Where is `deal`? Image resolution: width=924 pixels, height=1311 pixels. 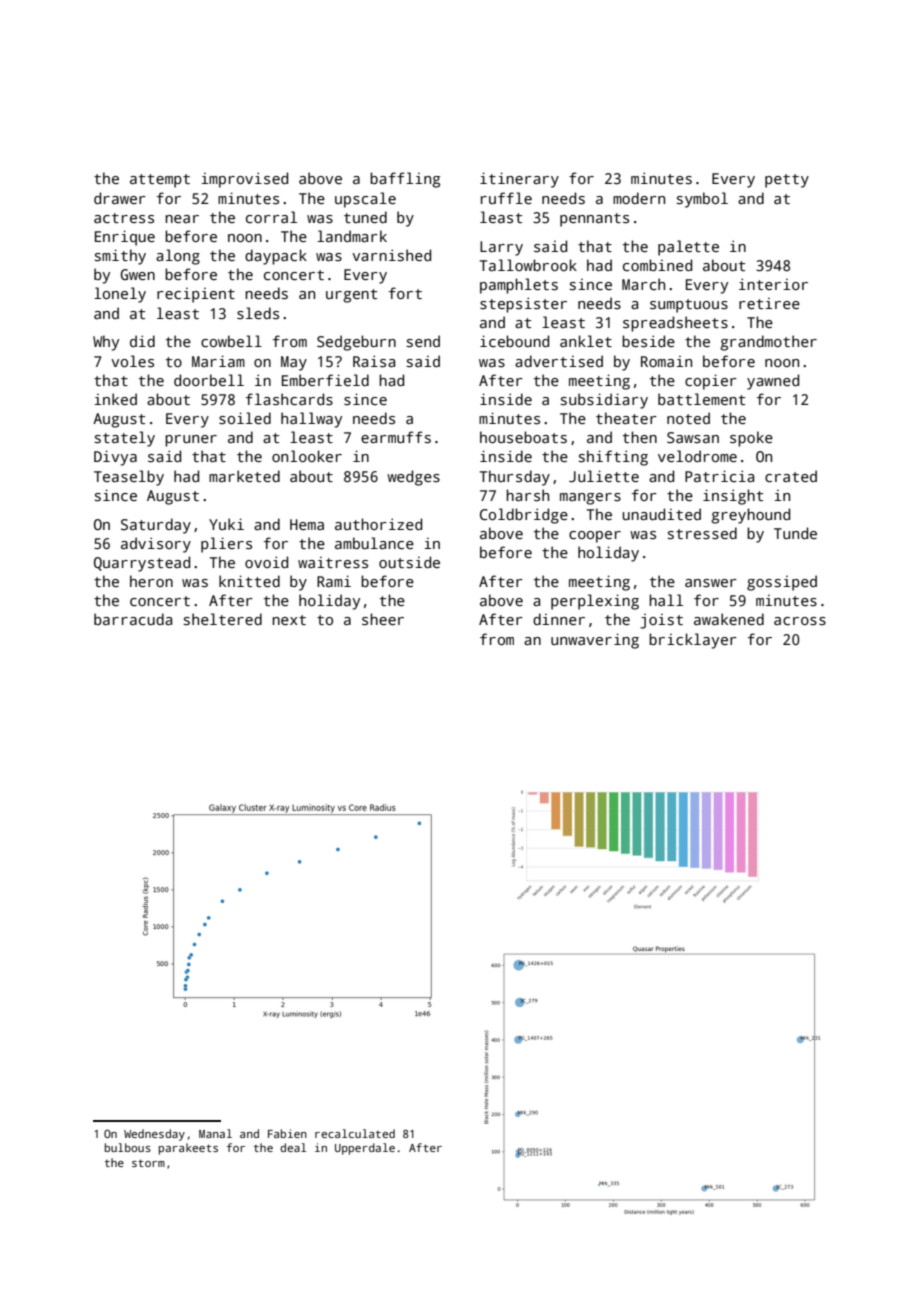
deal is located at coordinates (293, 1147).
